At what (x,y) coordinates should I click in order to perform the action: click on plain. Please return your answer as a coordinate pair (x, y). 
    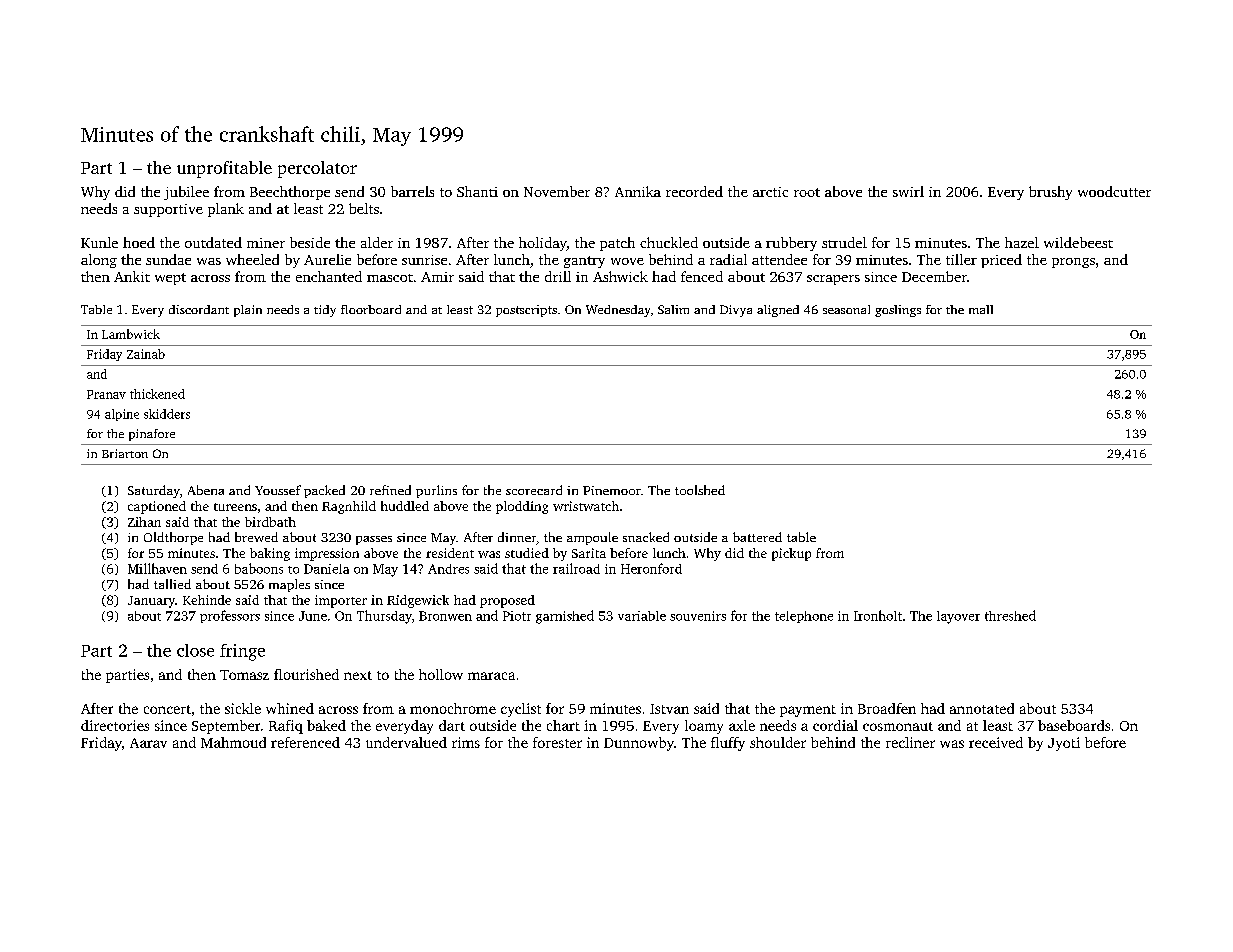
    Looking at the image, I should click on (248, 311).
